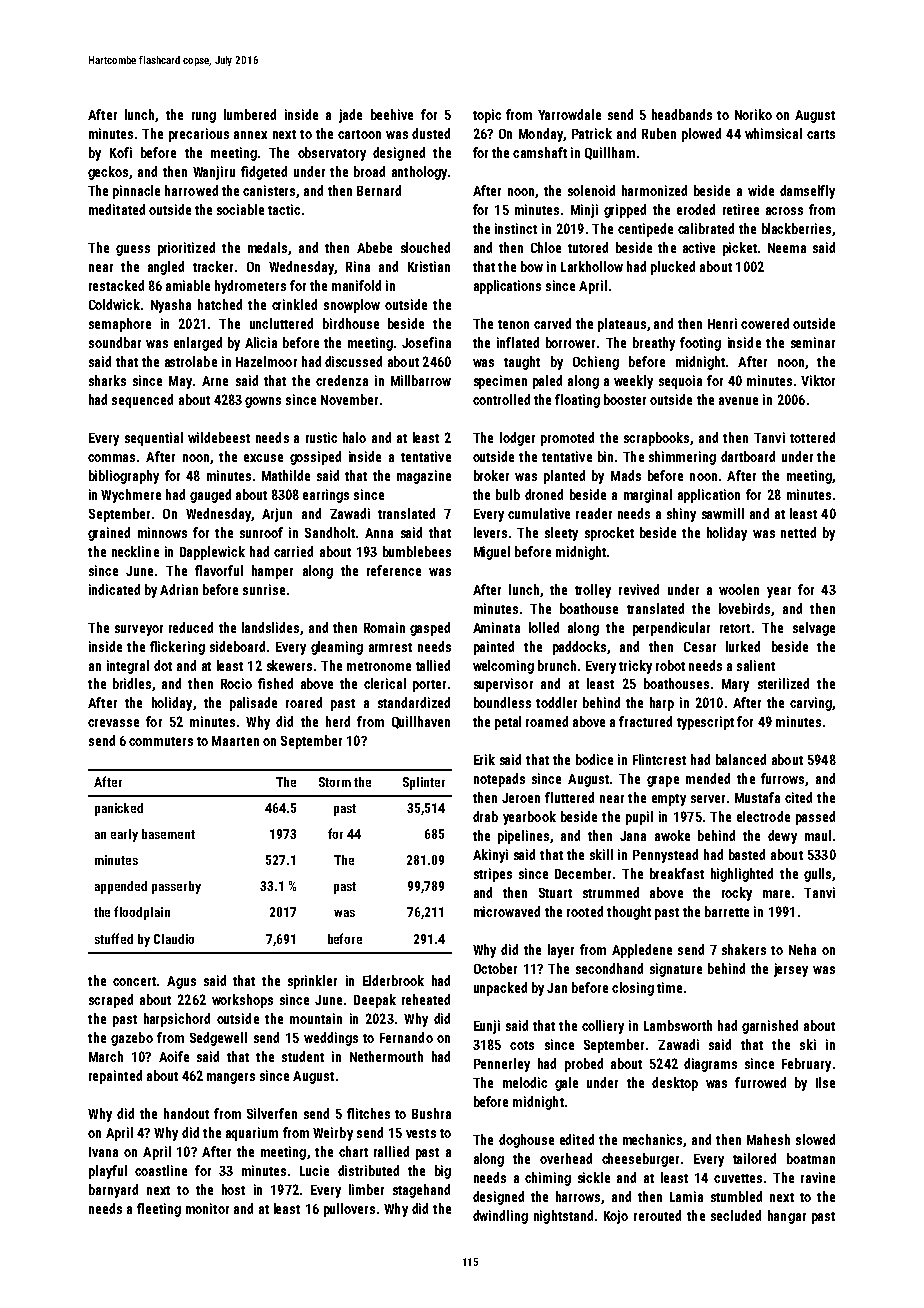 This image has width=924, height=1308. I want to click on Romain, so click(384, 627).
